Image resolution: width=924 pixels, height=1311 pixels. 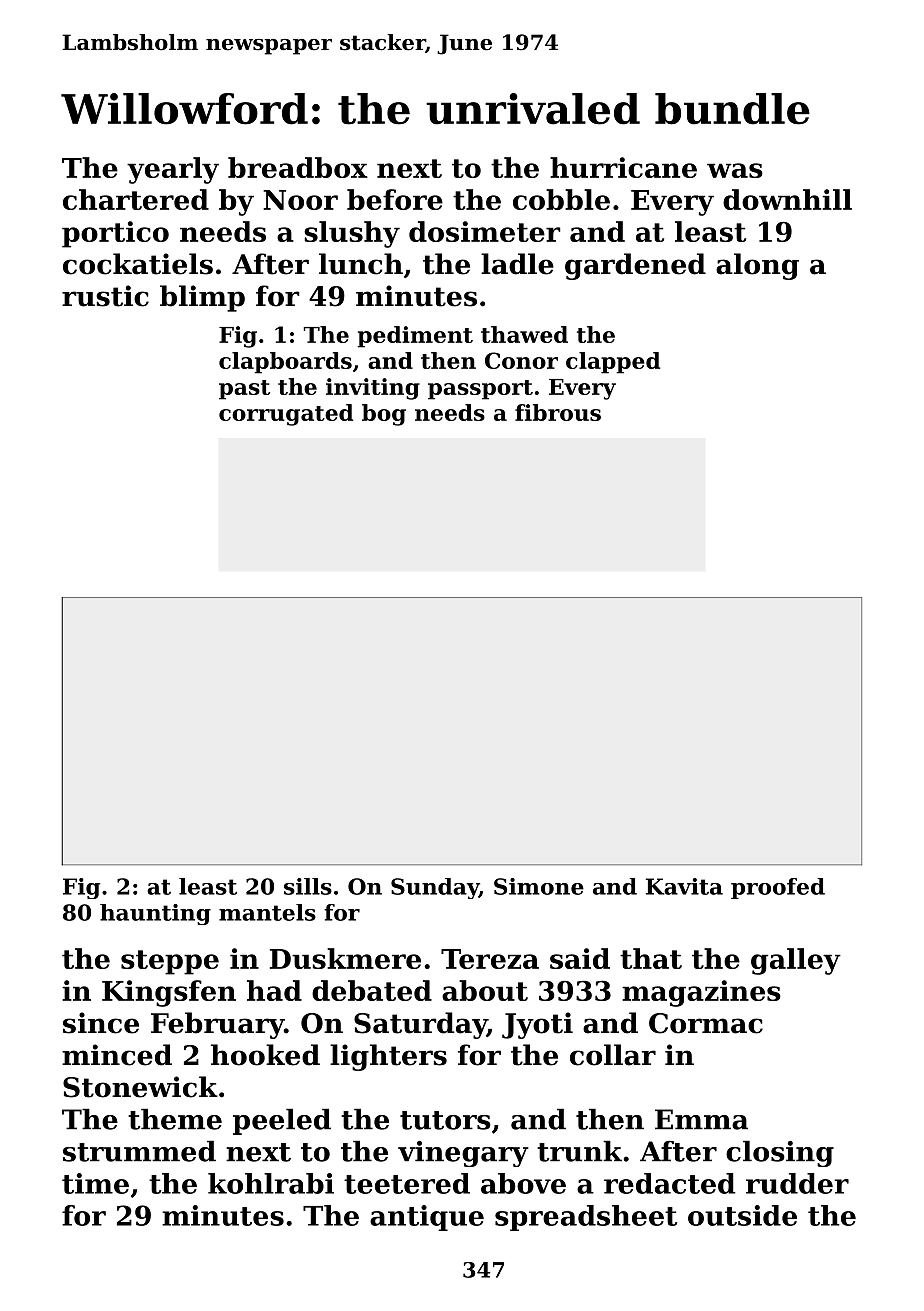 I want to click on antique, so click(x=427, y=1218).
